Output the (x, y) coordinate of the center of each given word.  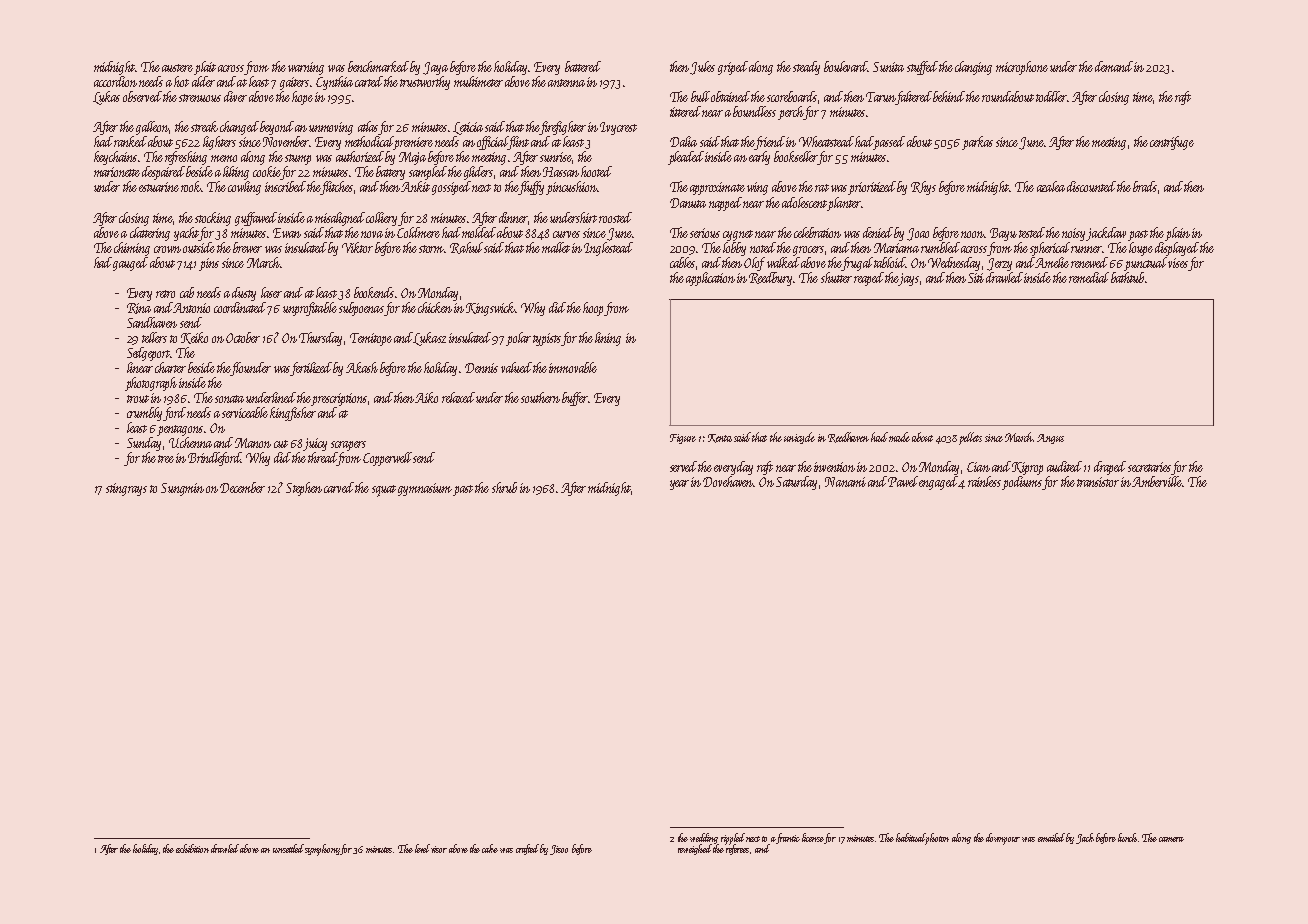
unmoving (331, 128)
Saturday (796, 483)
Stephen (304, 489)
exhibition (192, 848)
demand (1114, 66)
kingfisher (293, 414)
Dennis (481, 368)
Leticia (468, 128)
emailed (1051, 837)
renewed (1089, 262)
